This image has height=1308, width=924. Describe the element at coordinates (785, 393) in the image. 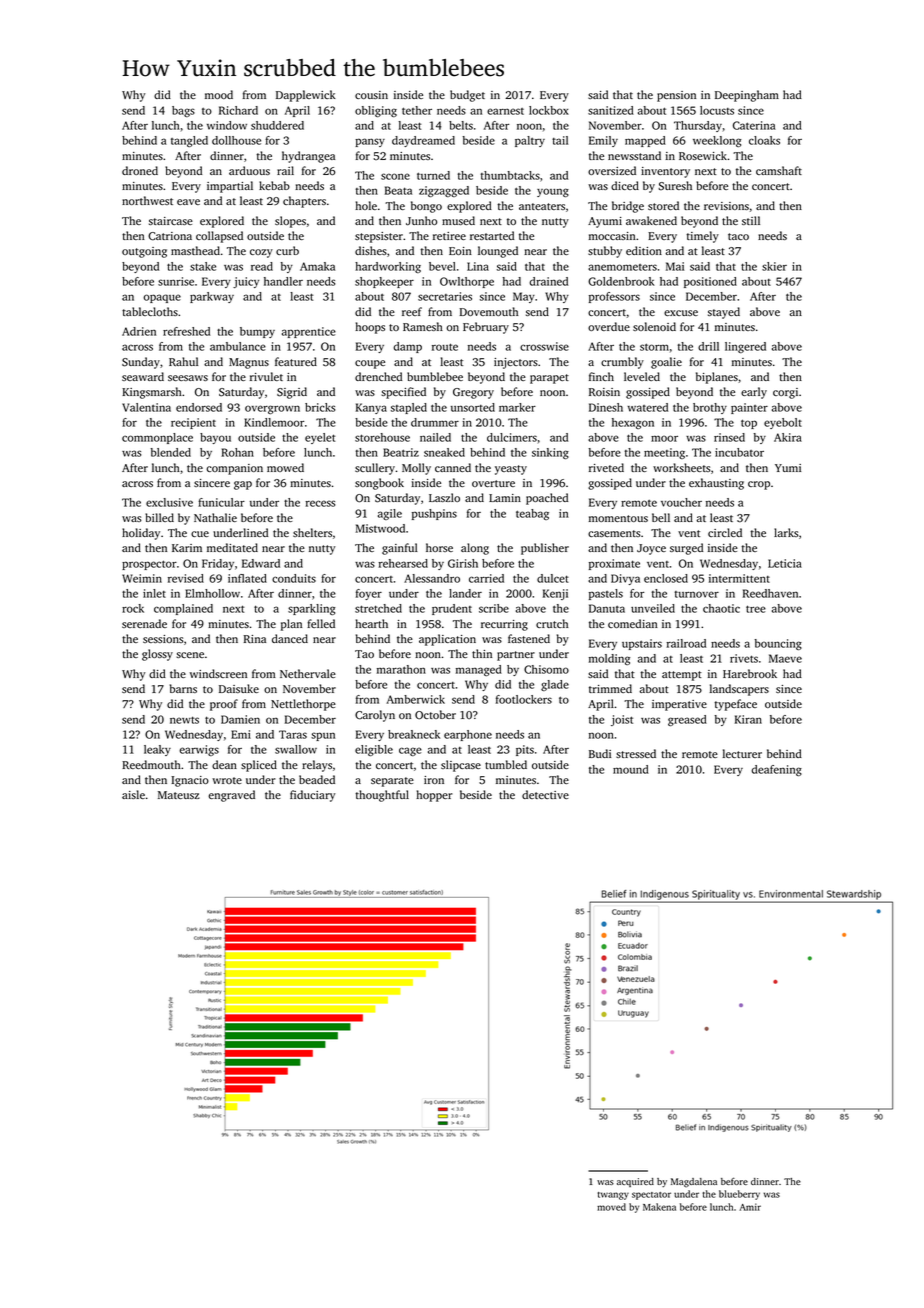

I see `corgi` at that location.
